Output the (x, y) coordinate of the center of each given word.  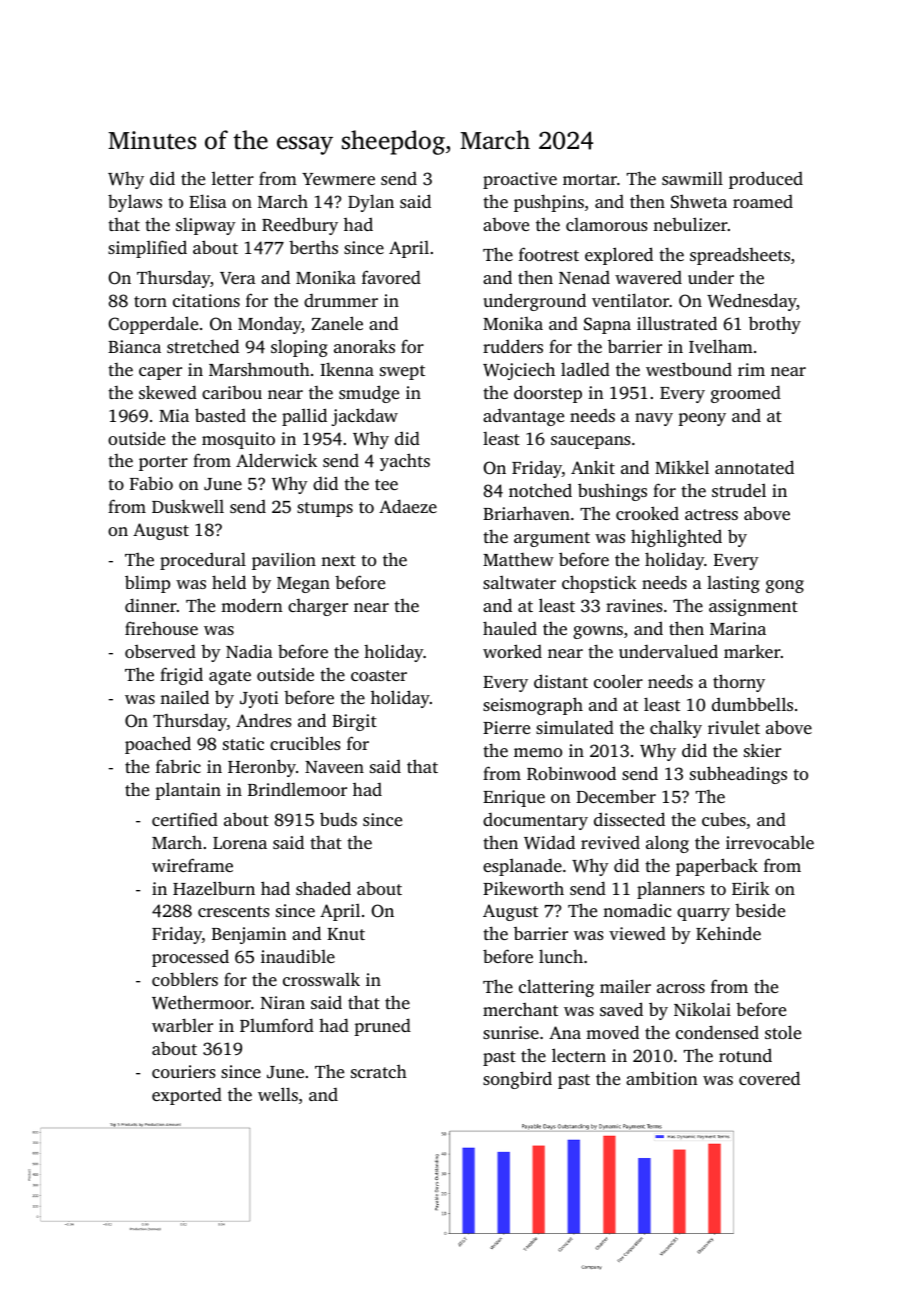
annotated (754, 467)
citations (206, 300)
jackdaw (364, 417)
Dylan (371, 203)
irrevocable (770, 842)
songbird (517, 1080)
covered (769, 1078)
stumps (325, 509)
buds (338, 819)
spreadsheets (740, 256)
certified (185, 819)
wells (278, 1094)
